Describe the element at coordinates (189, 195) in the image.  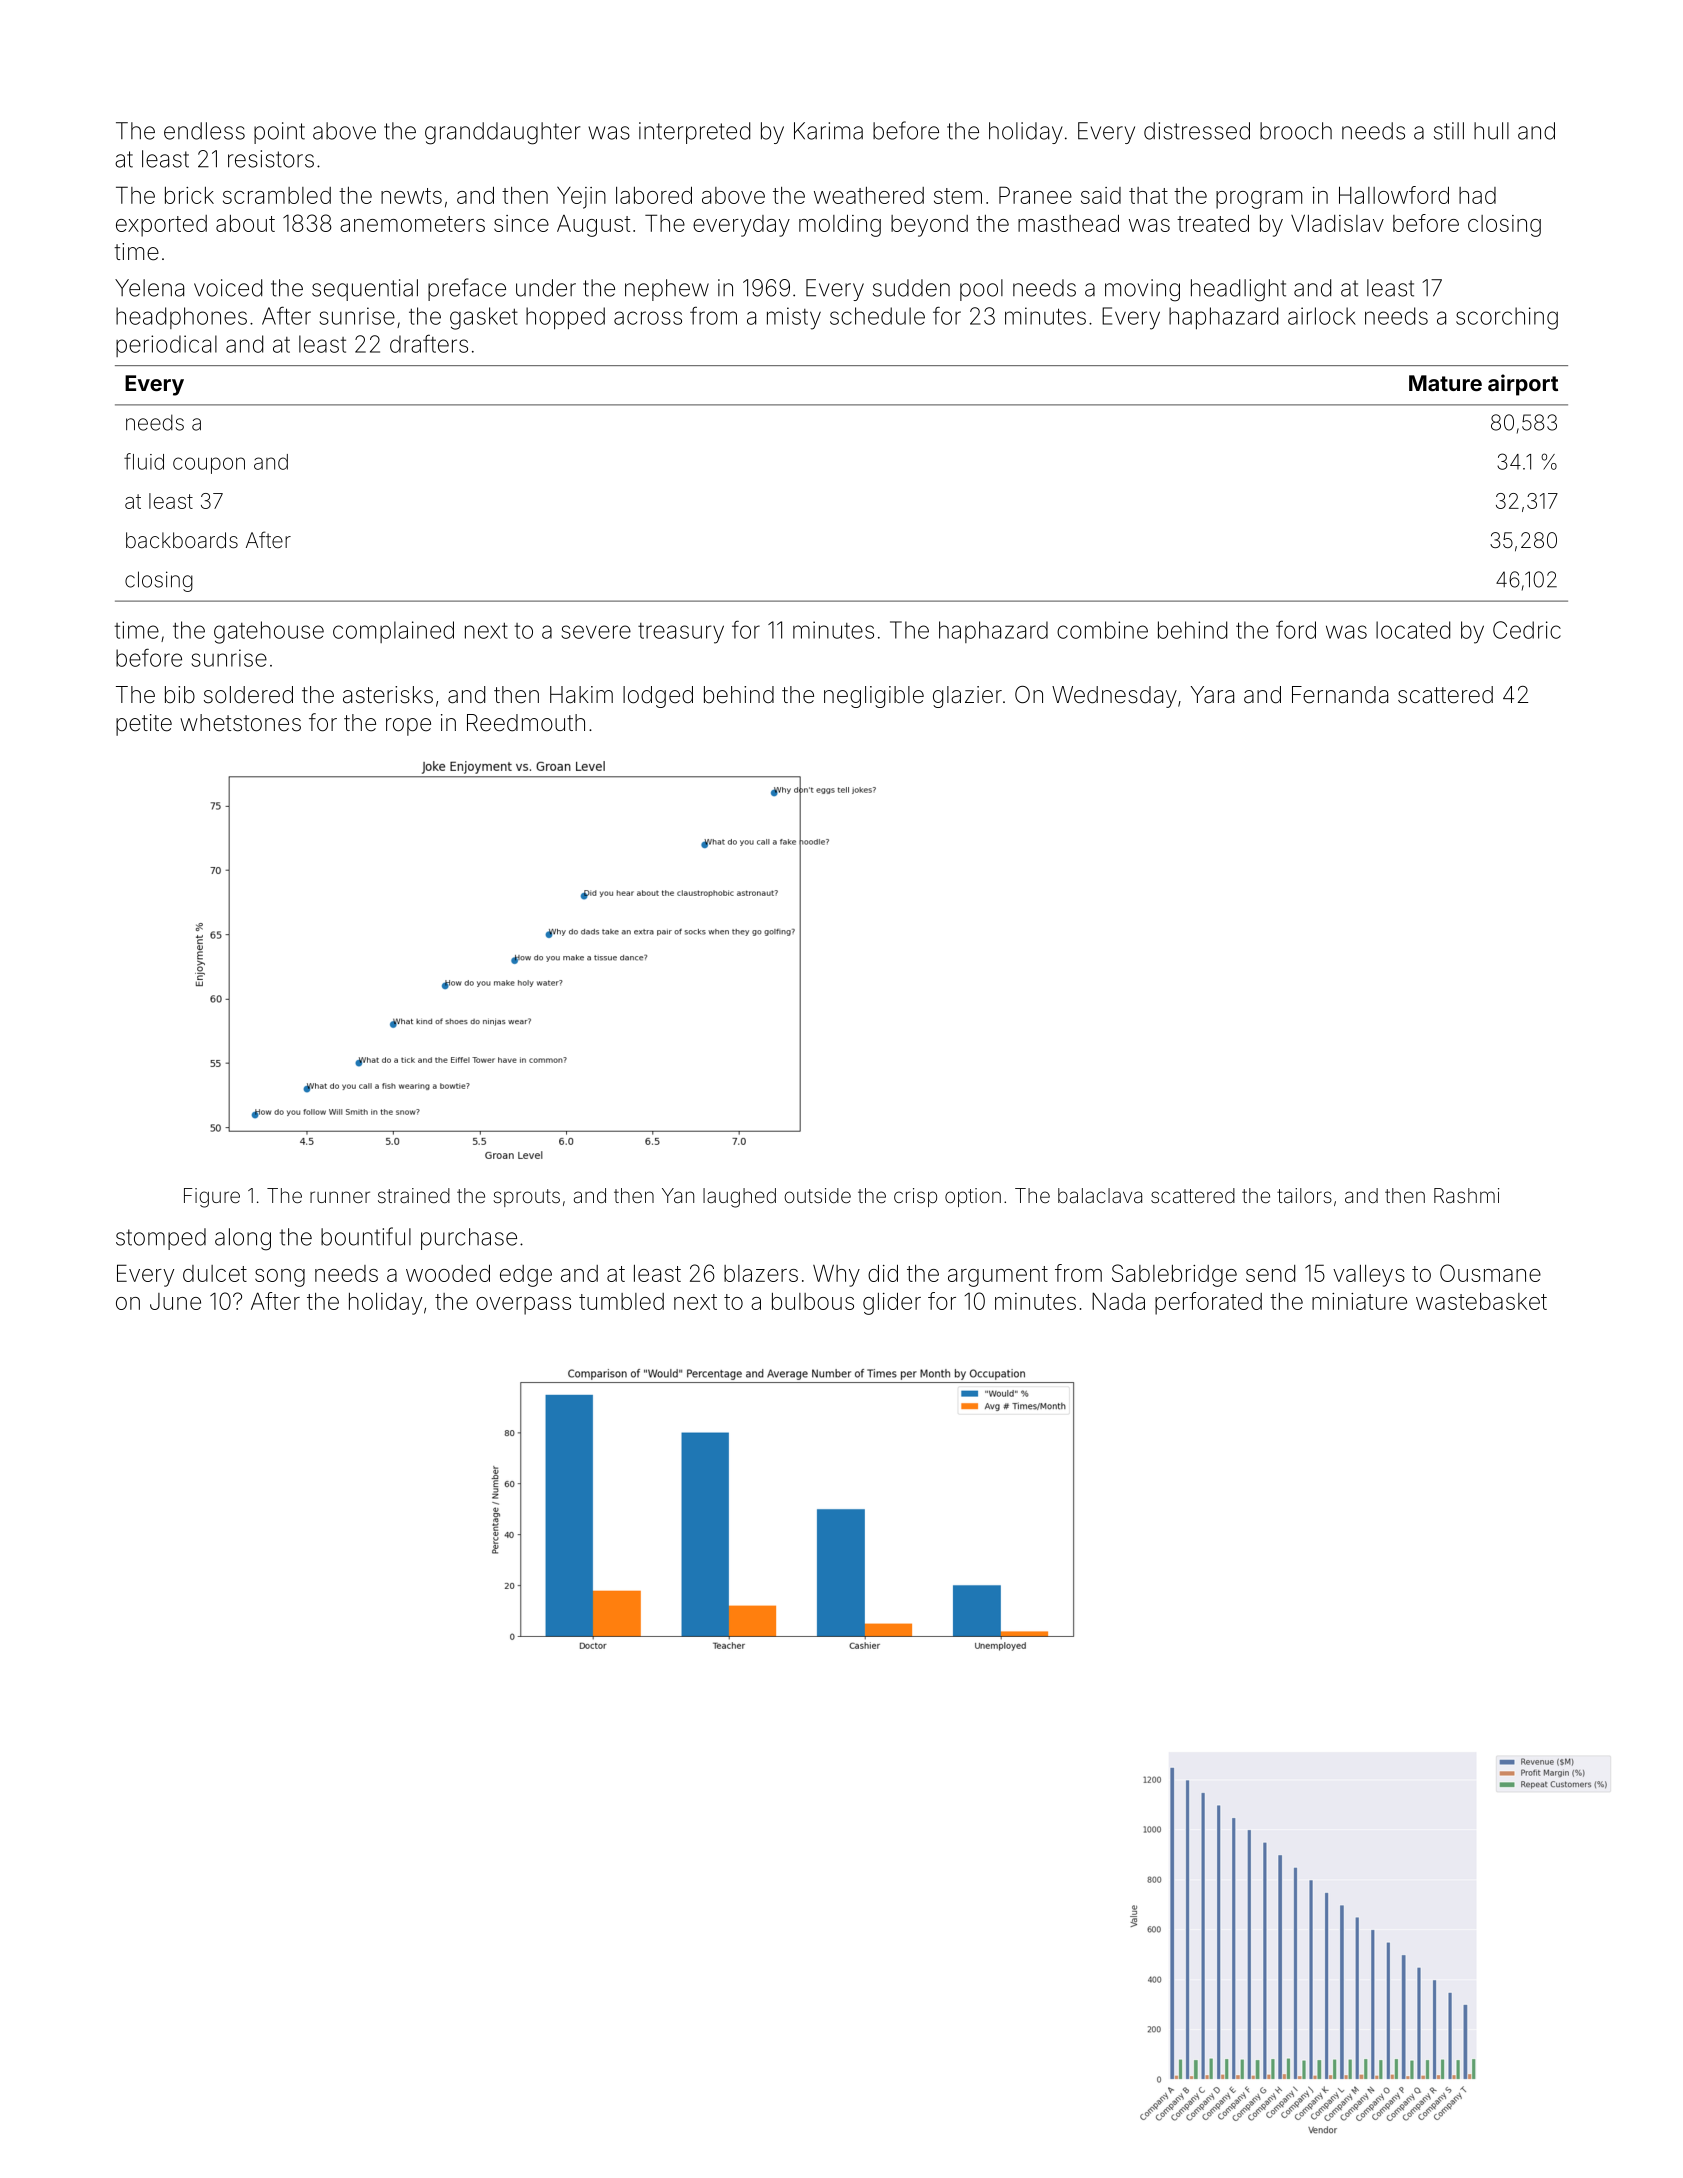
I see `brick` at that location.
